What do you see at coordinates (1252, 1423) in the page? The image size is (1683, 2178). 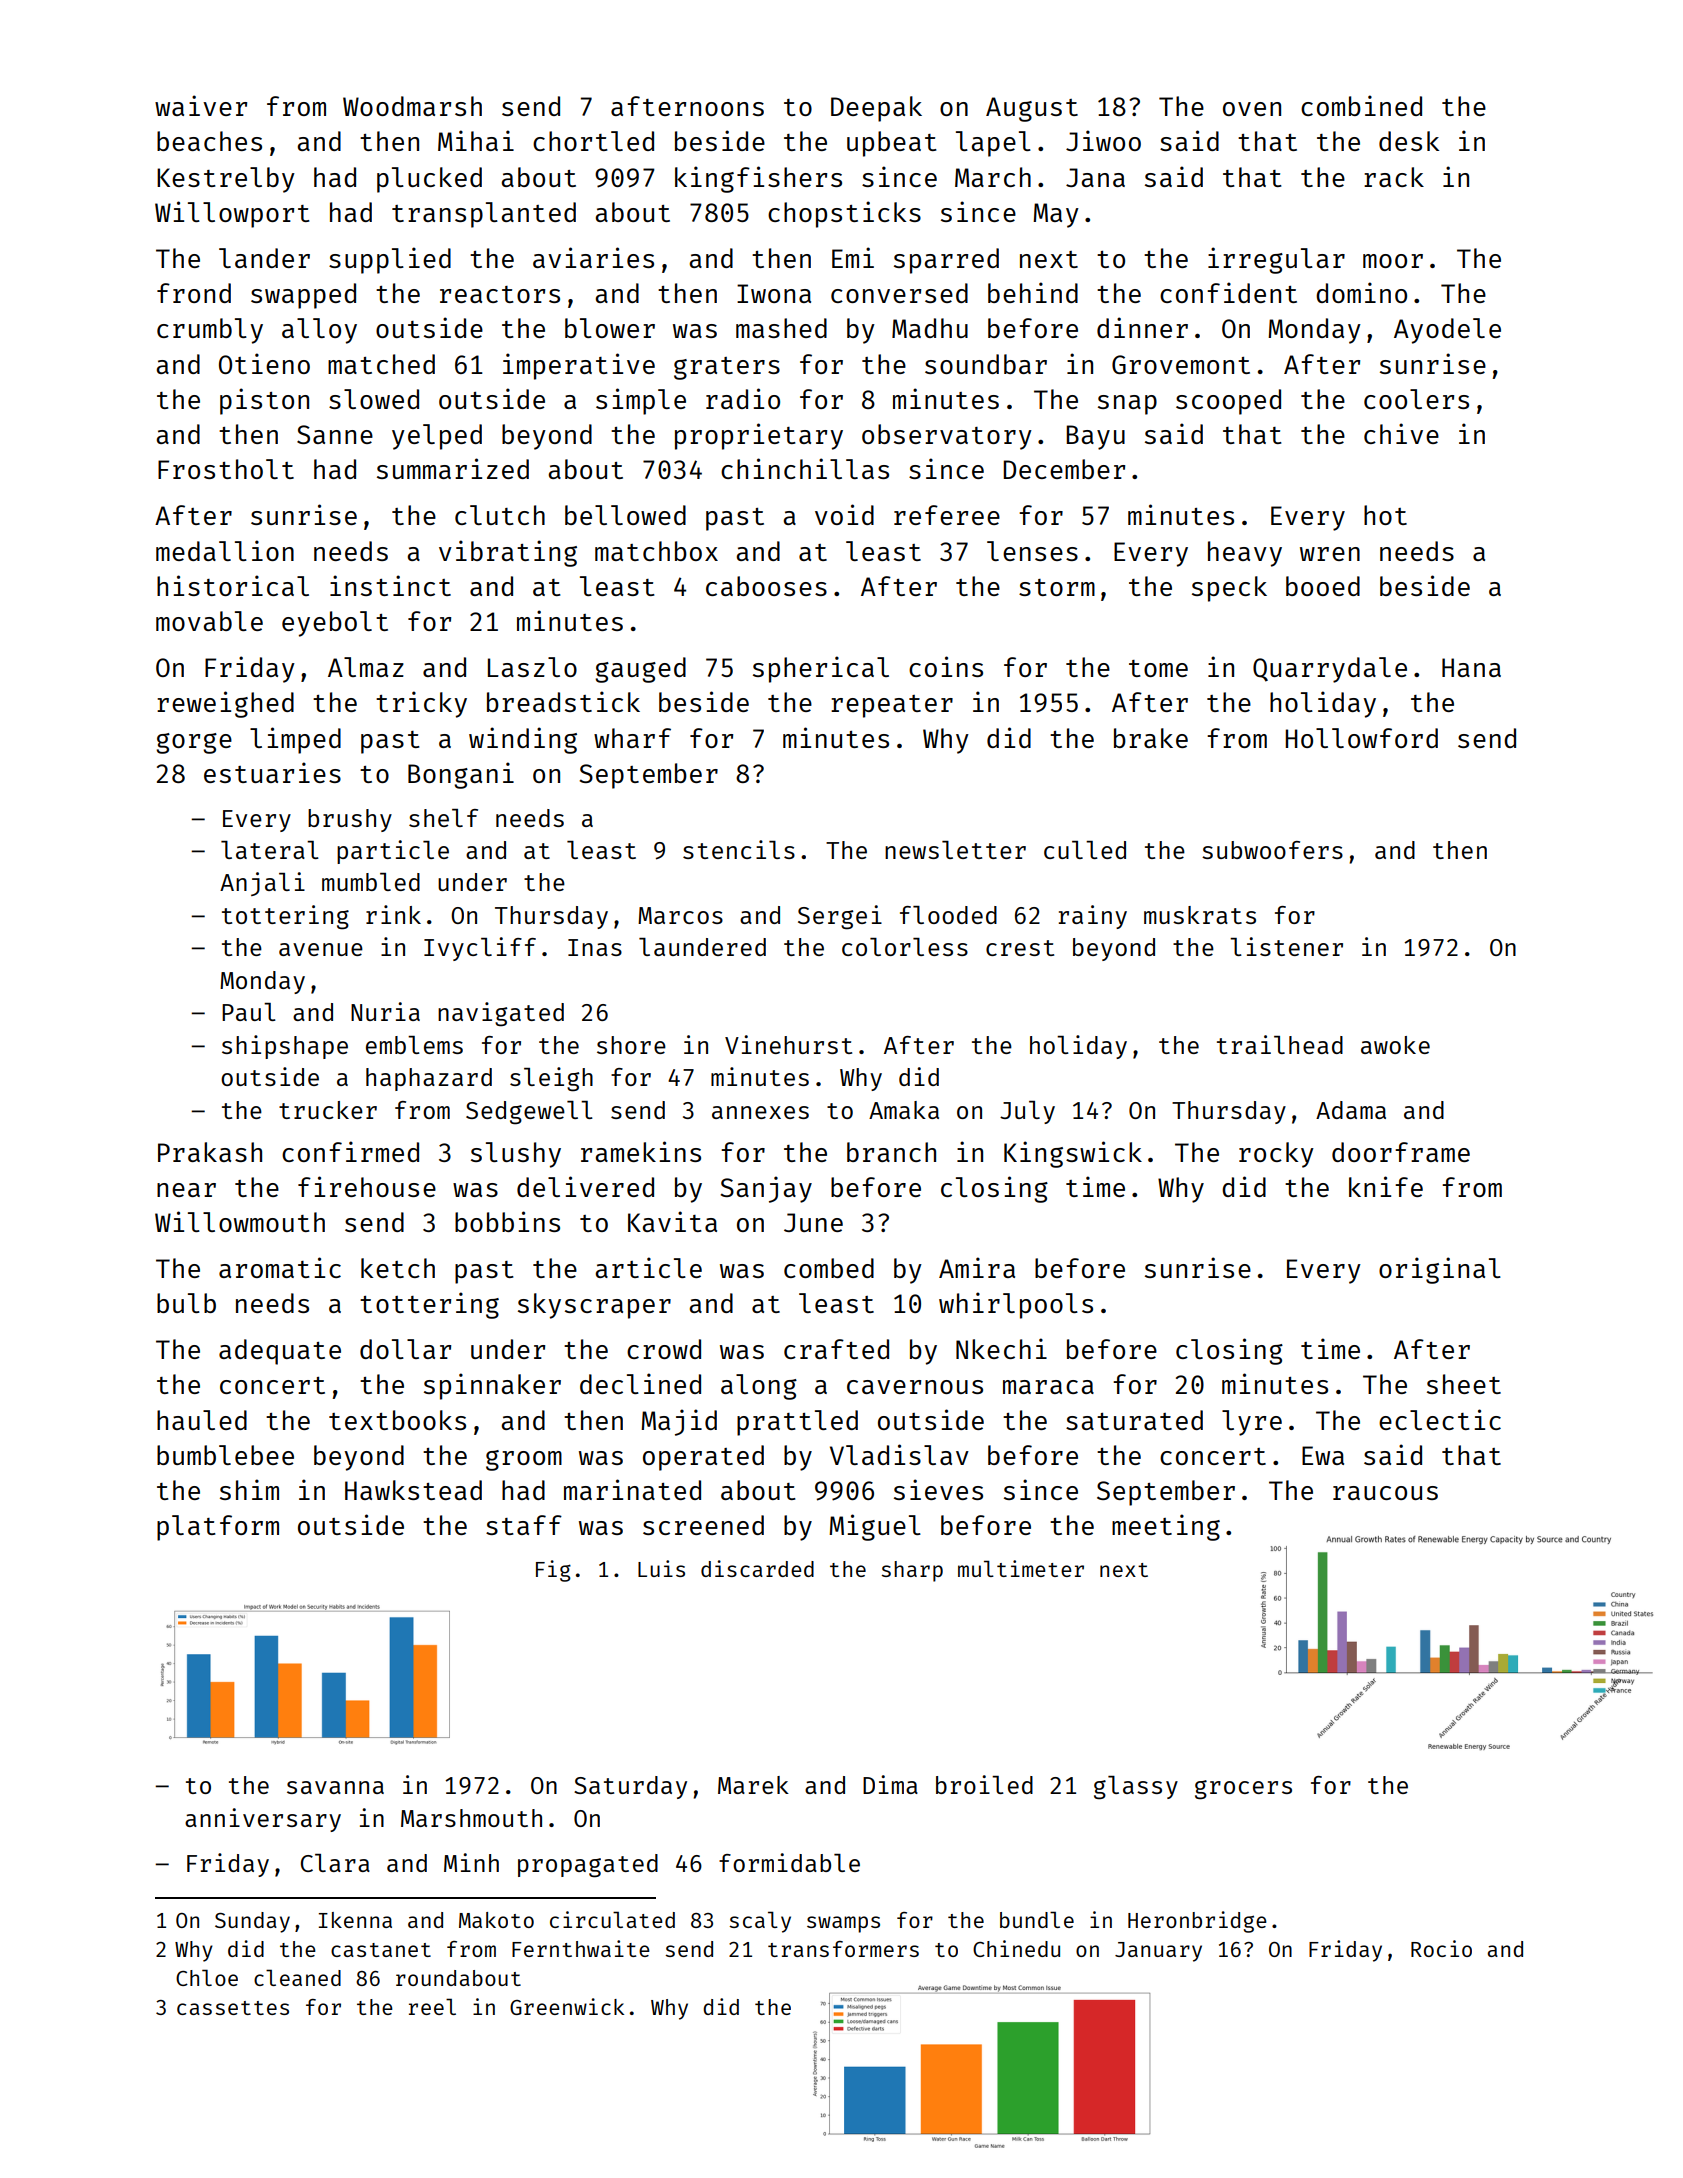 I see `lyre` at bounding box center [1252, 1423].
